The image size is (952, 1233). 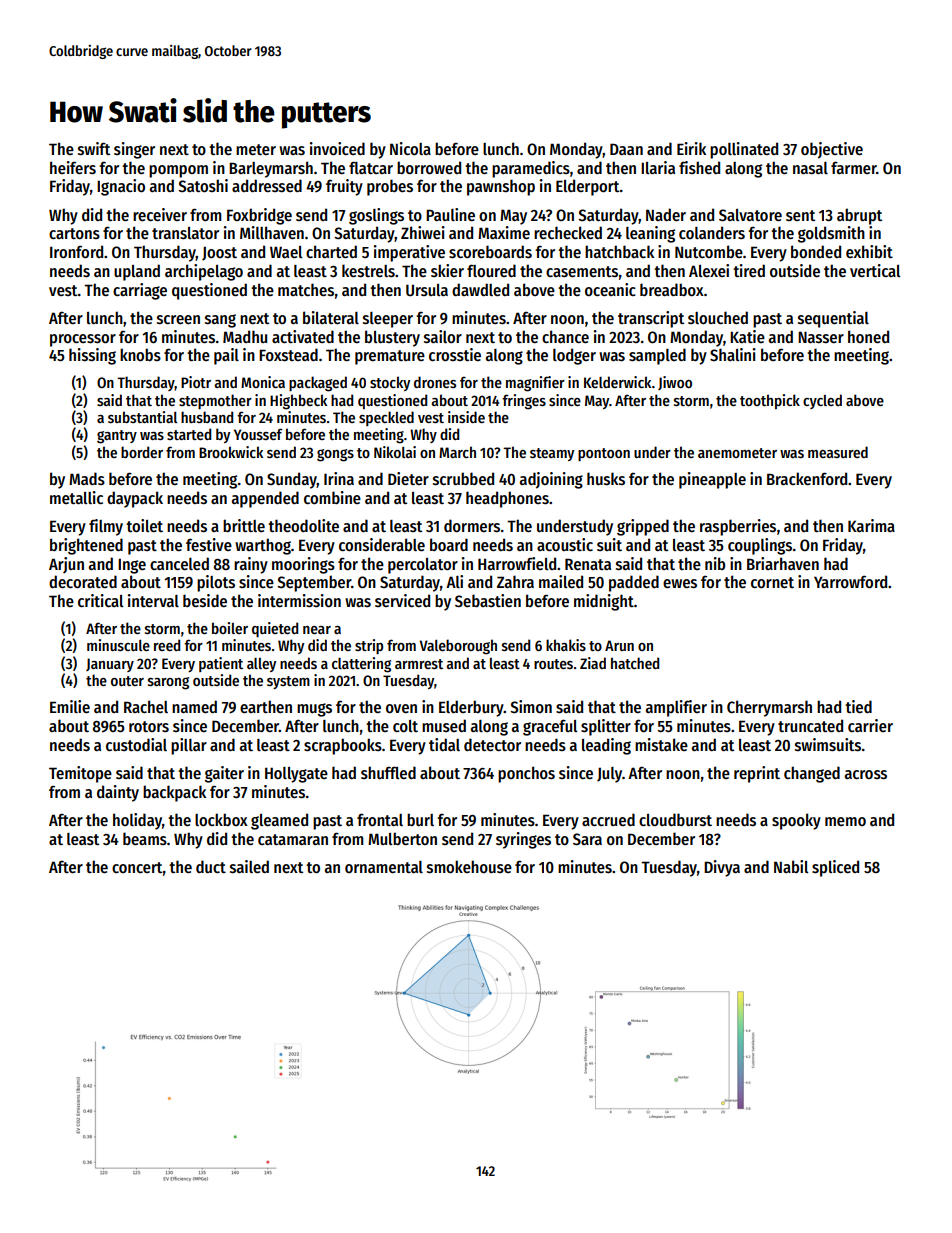 What do you see at coordinates (618, 382) in the image?
I see `Kelderwick` at bounding box center [618, 382].
